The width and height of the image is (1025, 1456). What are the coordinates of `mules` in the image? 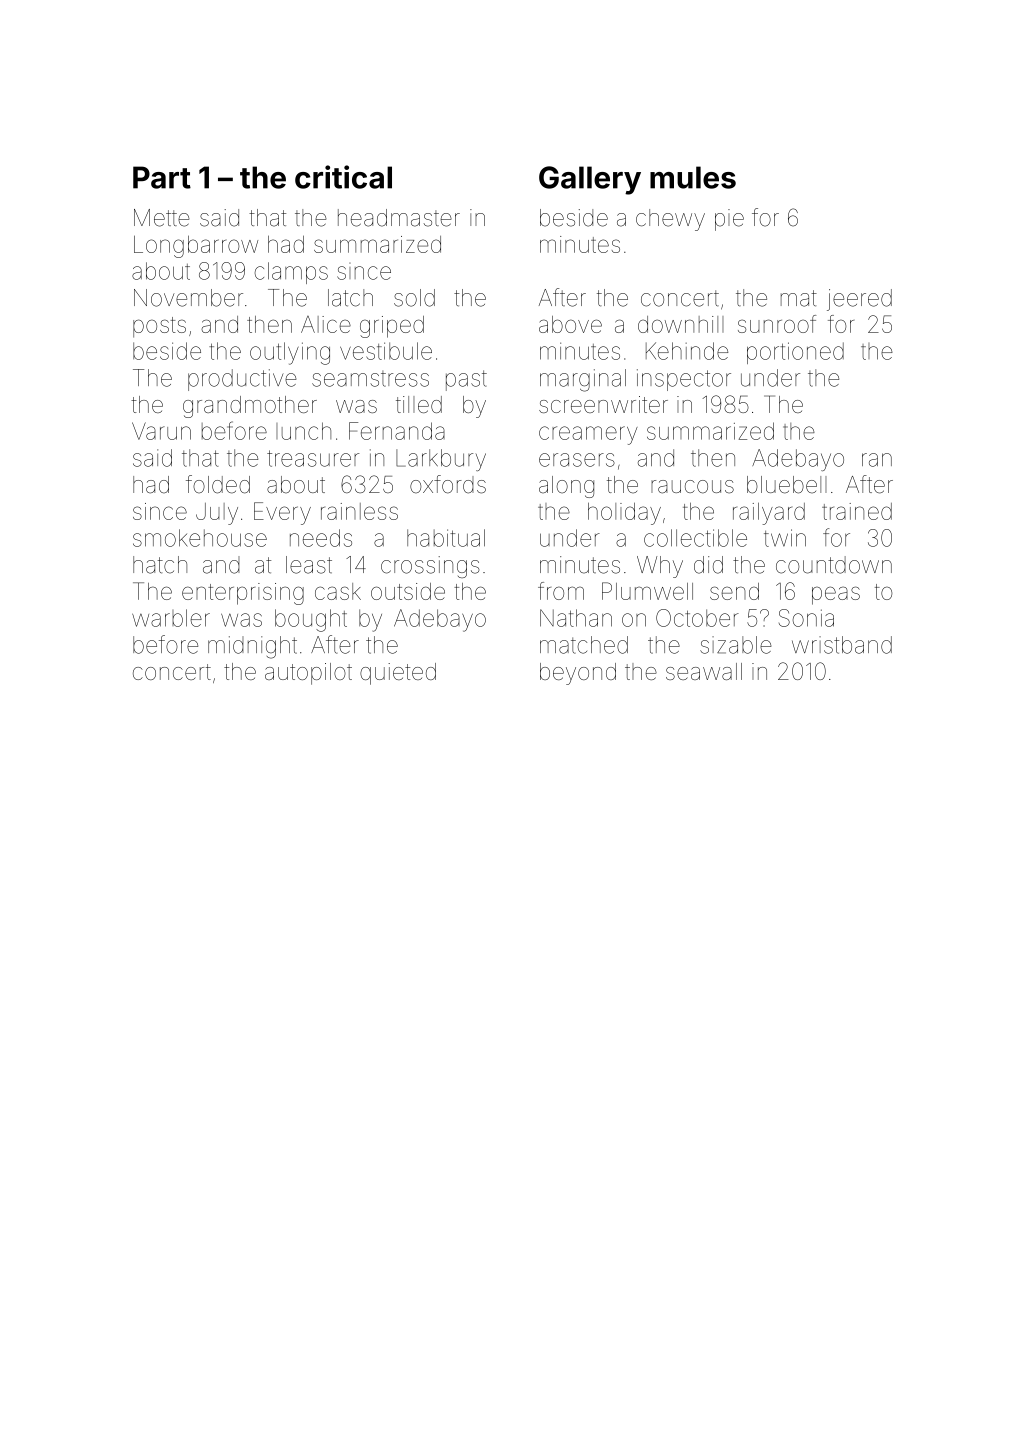 It's located at (693, 177).
